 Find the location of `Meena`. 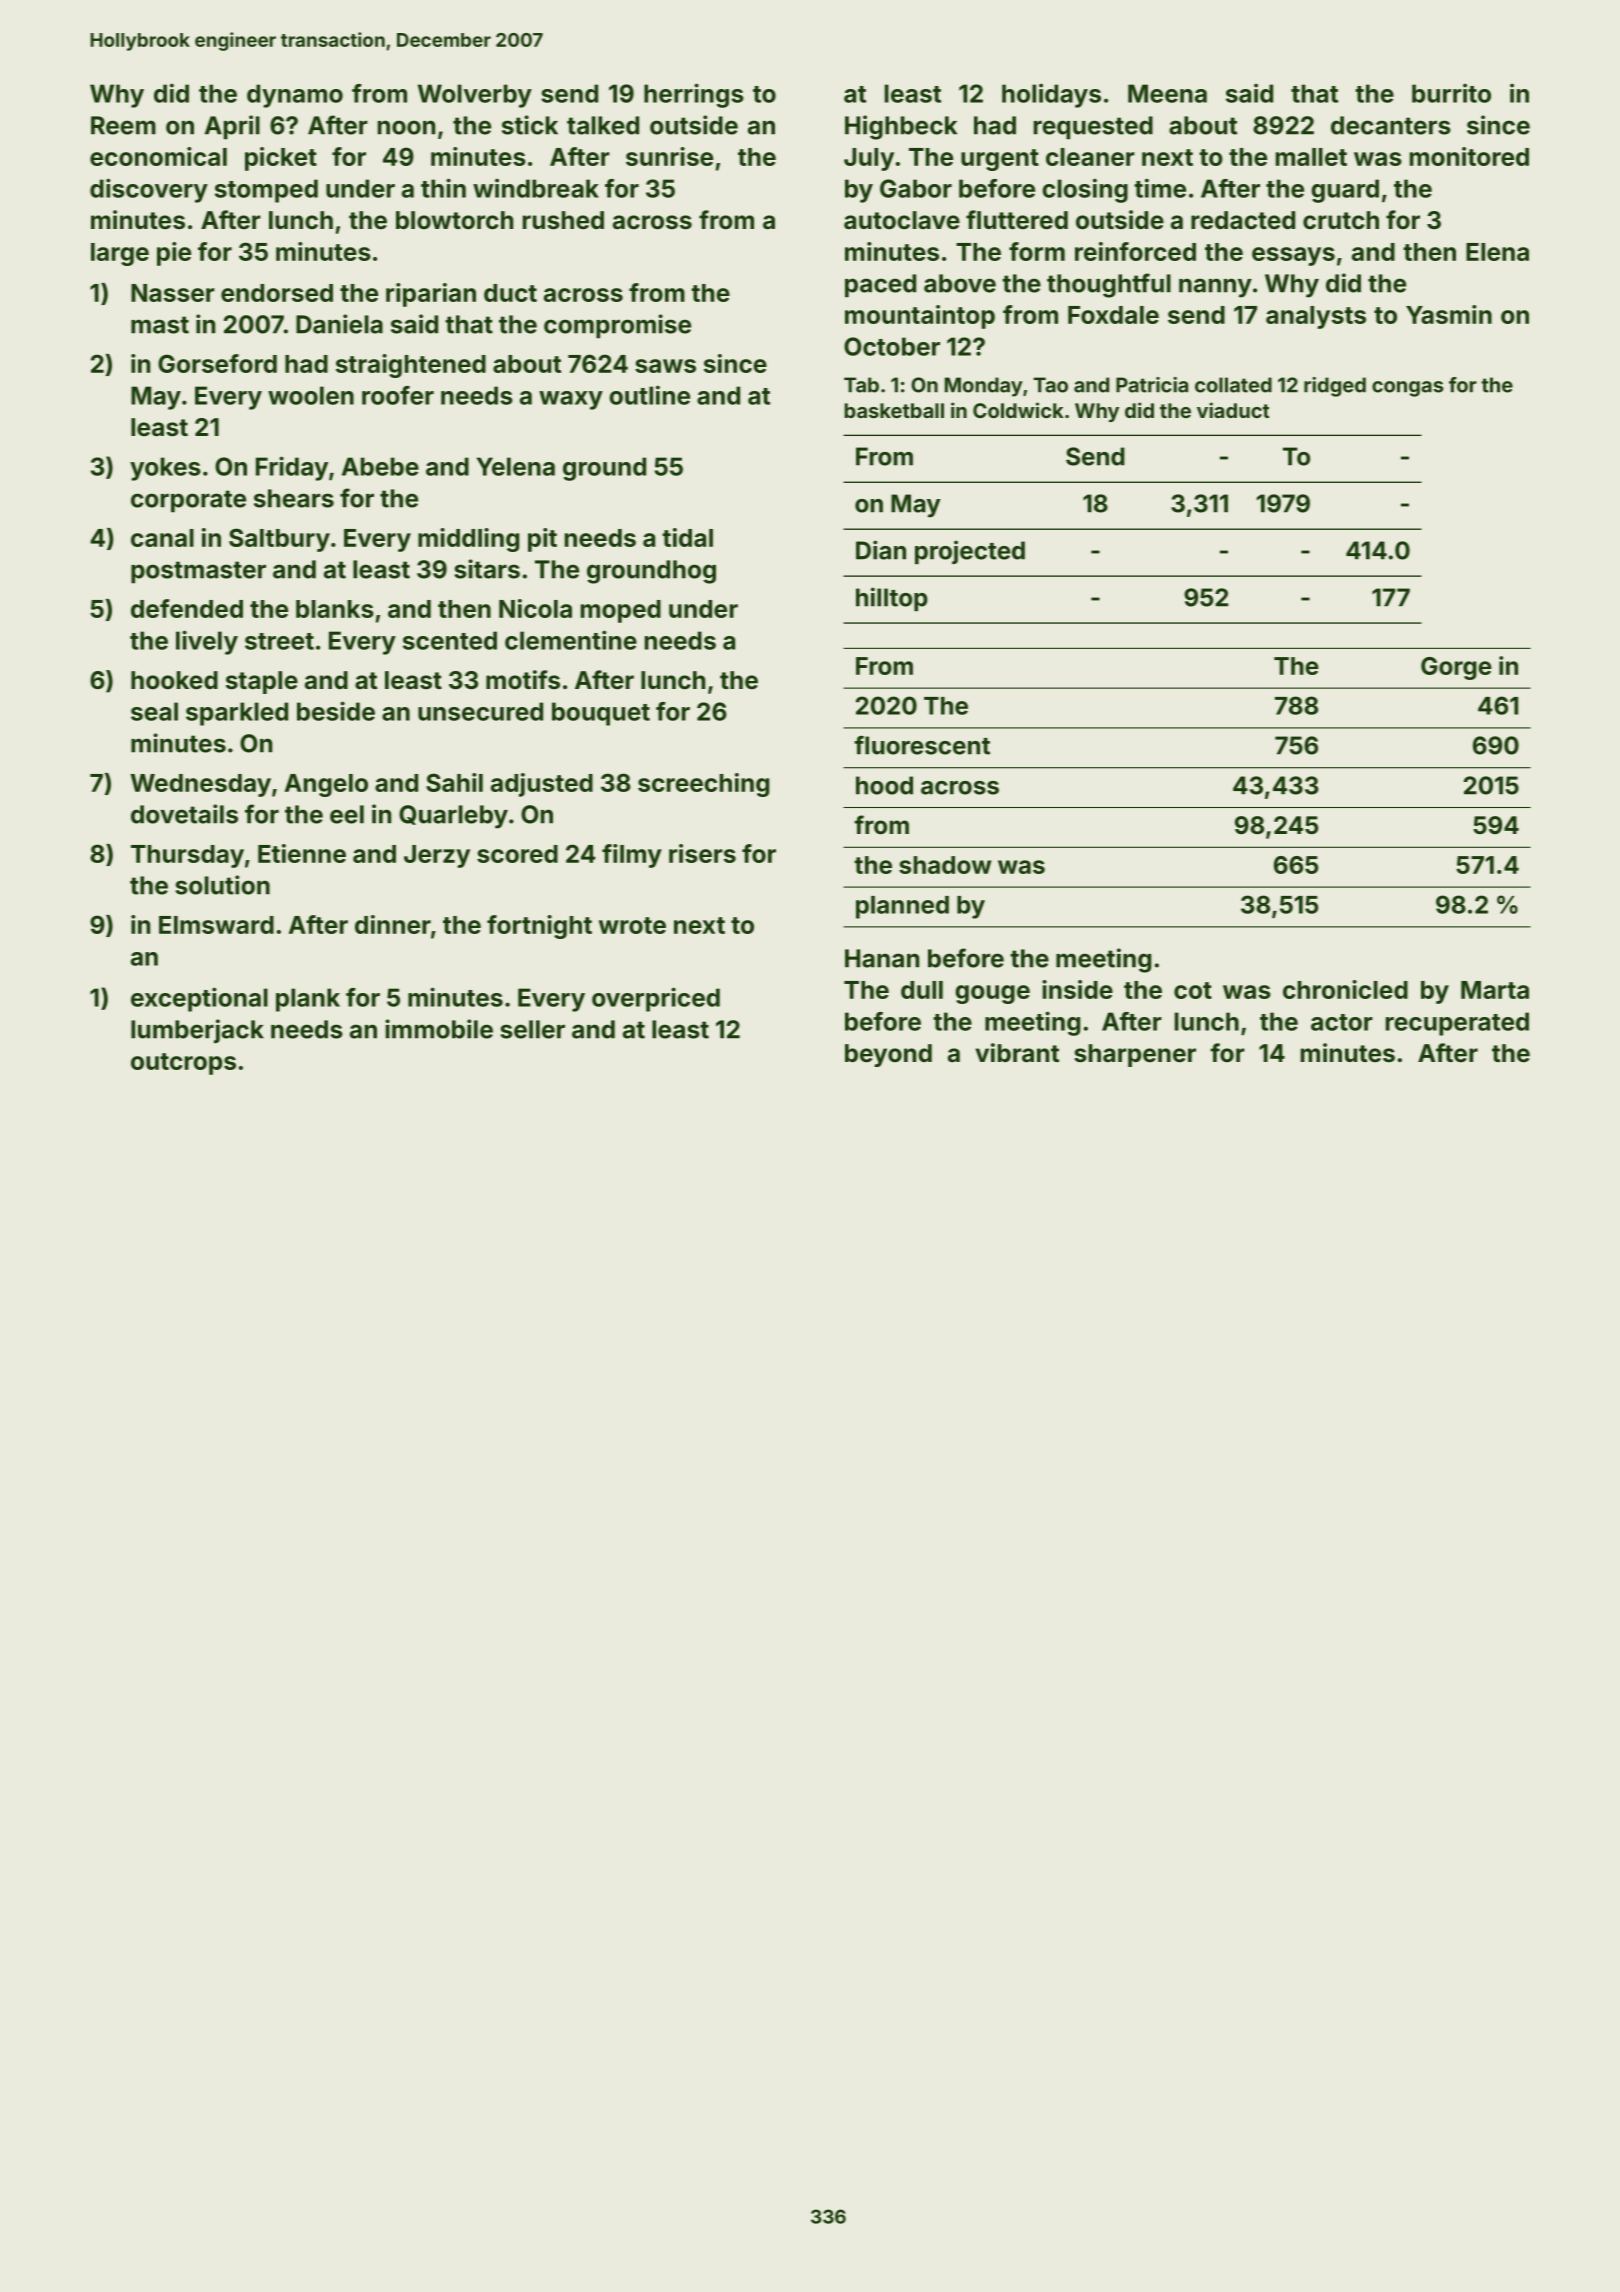

Meena is located at coordinates (1167, 93).
